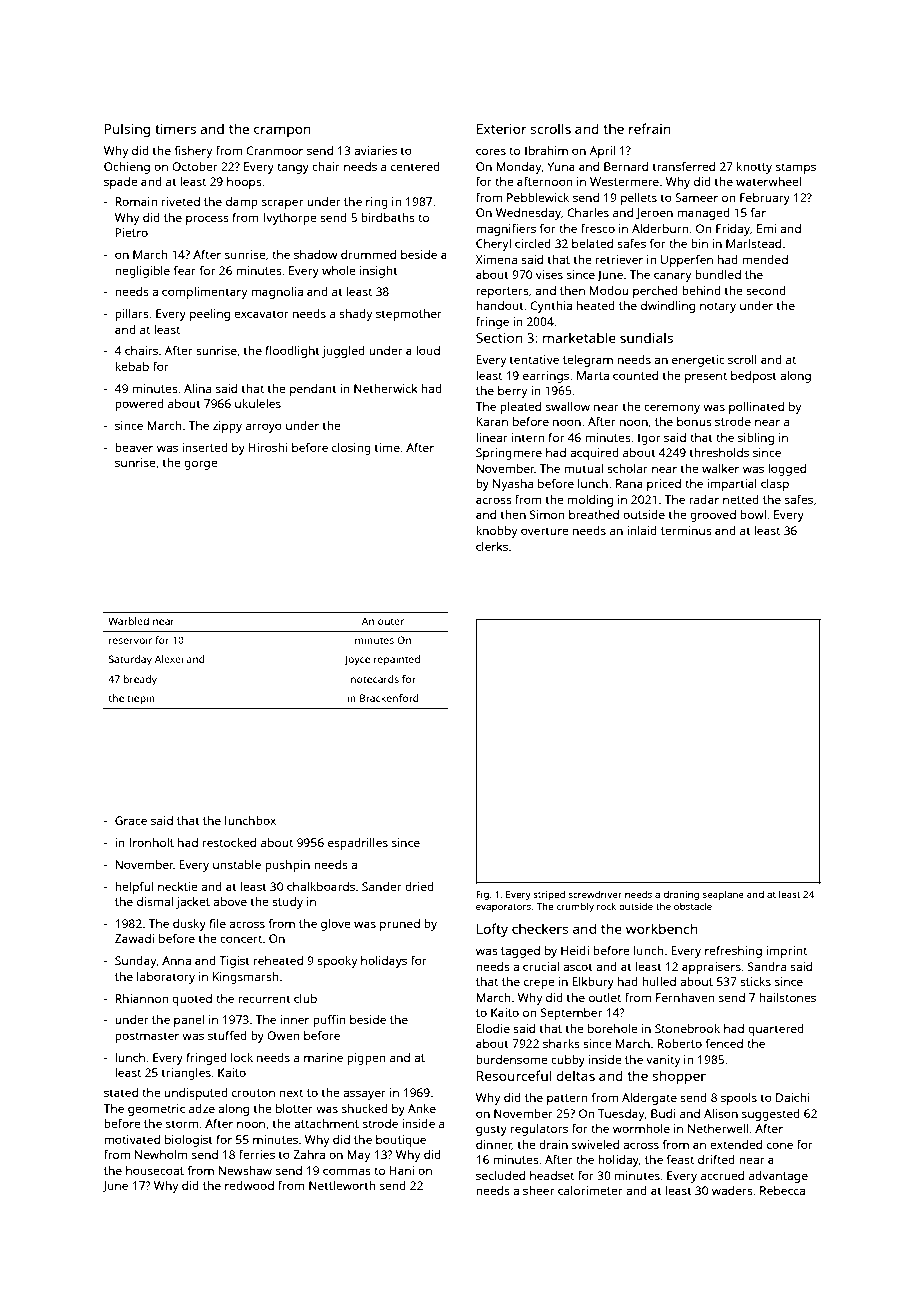 The image size is (924, 1308). What do you see at coordinates (496, 532) in the screenshot?
I see `knobby` at bounding box center [496, 532].
